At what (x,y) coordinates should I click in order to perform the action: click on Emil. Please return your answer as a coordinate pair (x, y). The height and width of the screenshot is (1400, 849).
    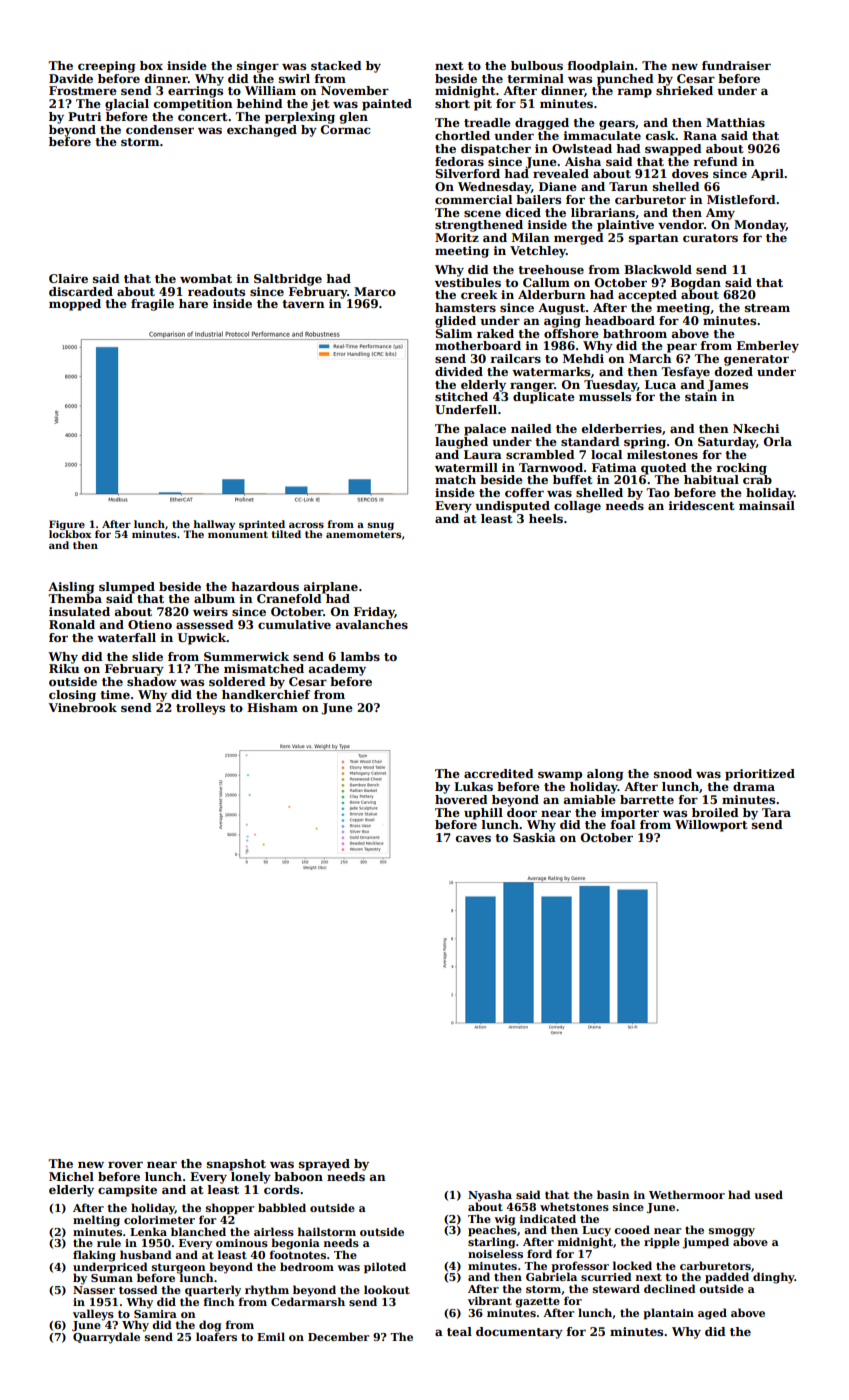
    Looking at the image, I should click on (271, 1336).
